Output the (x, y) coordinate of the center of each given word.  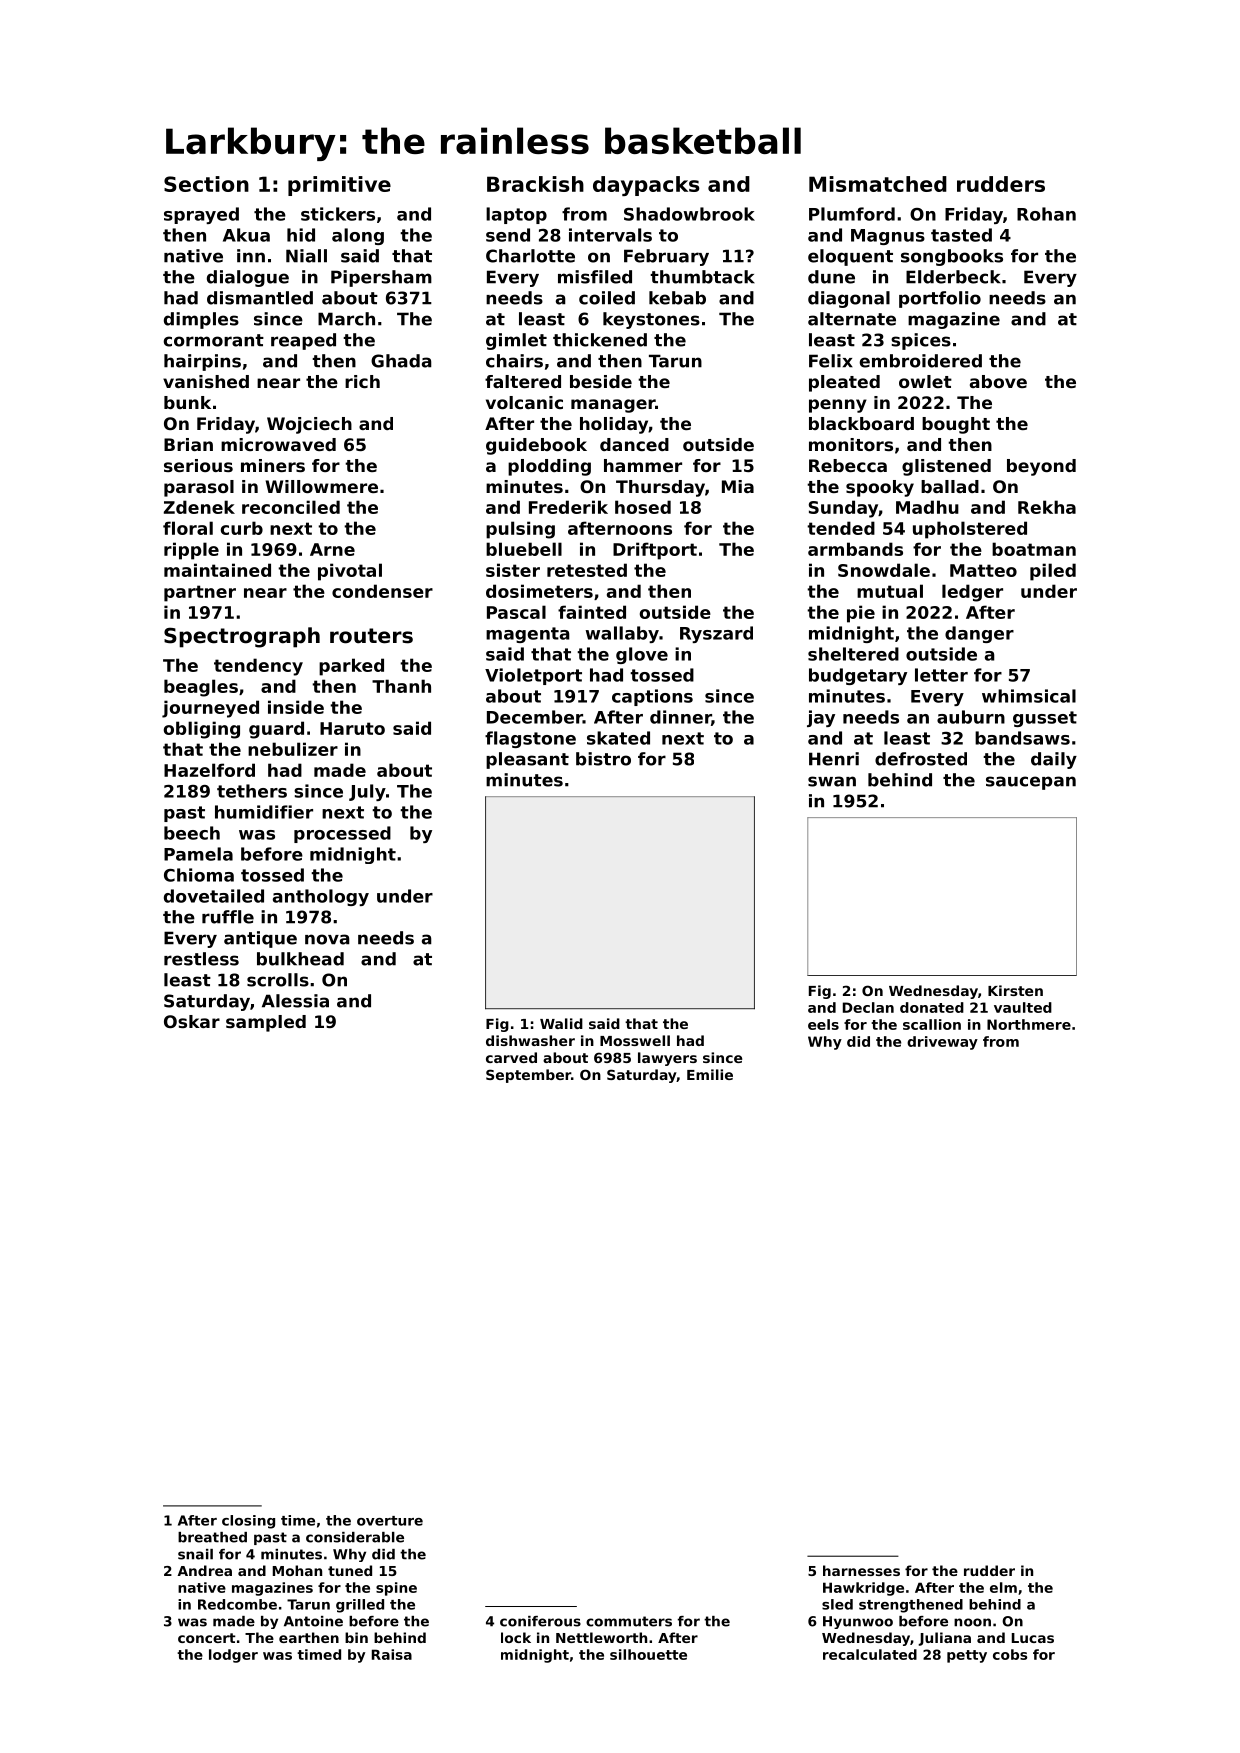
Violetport (533, 676)
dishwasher (530, 1040)
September (528, 1076)
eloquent (850, 257)
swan (832, 781)
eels (823, 1024)
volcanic (524, 402)
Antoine (313, 1621)
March (346, 319)
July (367, 792)
